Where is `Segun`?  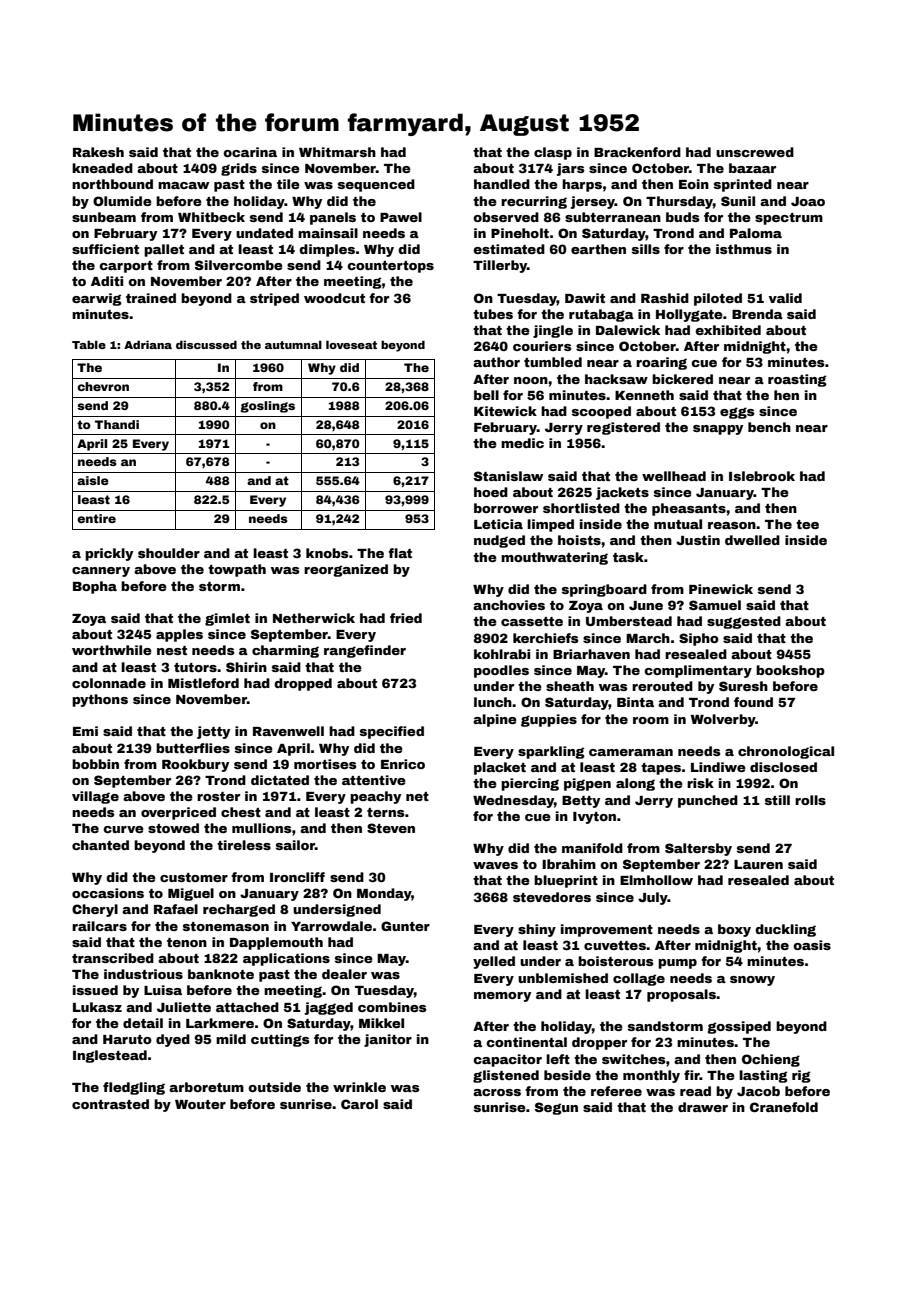 Segun is located at coordinates (556, 1108).
